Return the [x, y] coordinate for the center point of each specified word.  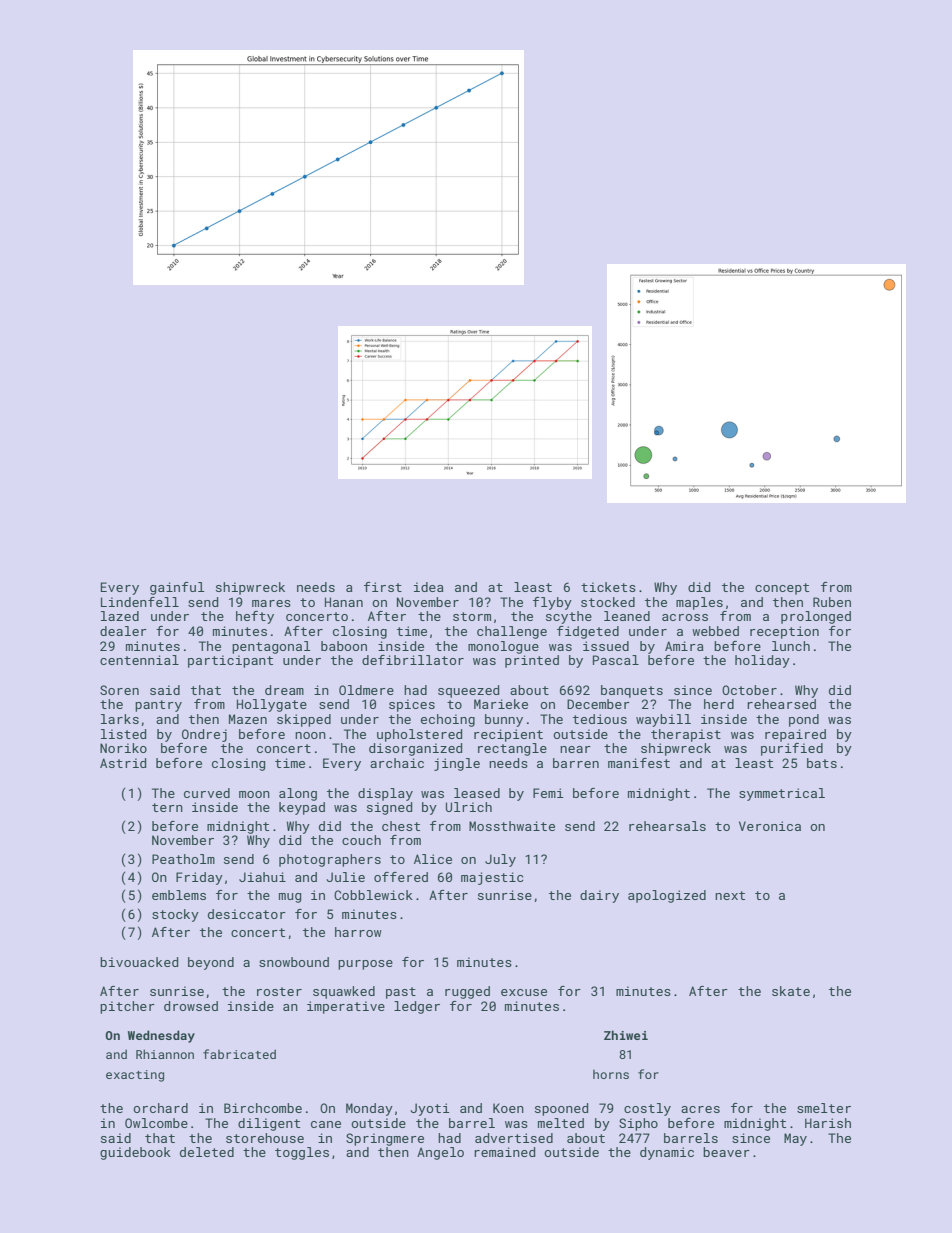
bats [822, 763]
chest [401, 826]
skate [791, 991]
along [298, 794]
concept [782, 589]
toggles [302, 1153]
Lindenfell [140, 602]
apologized [667, 896]
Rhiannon [165, 1054]
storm [472, 616]
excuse [524, 992]
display [385, 794]
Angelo [440, 1153]
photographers [330, 860]
